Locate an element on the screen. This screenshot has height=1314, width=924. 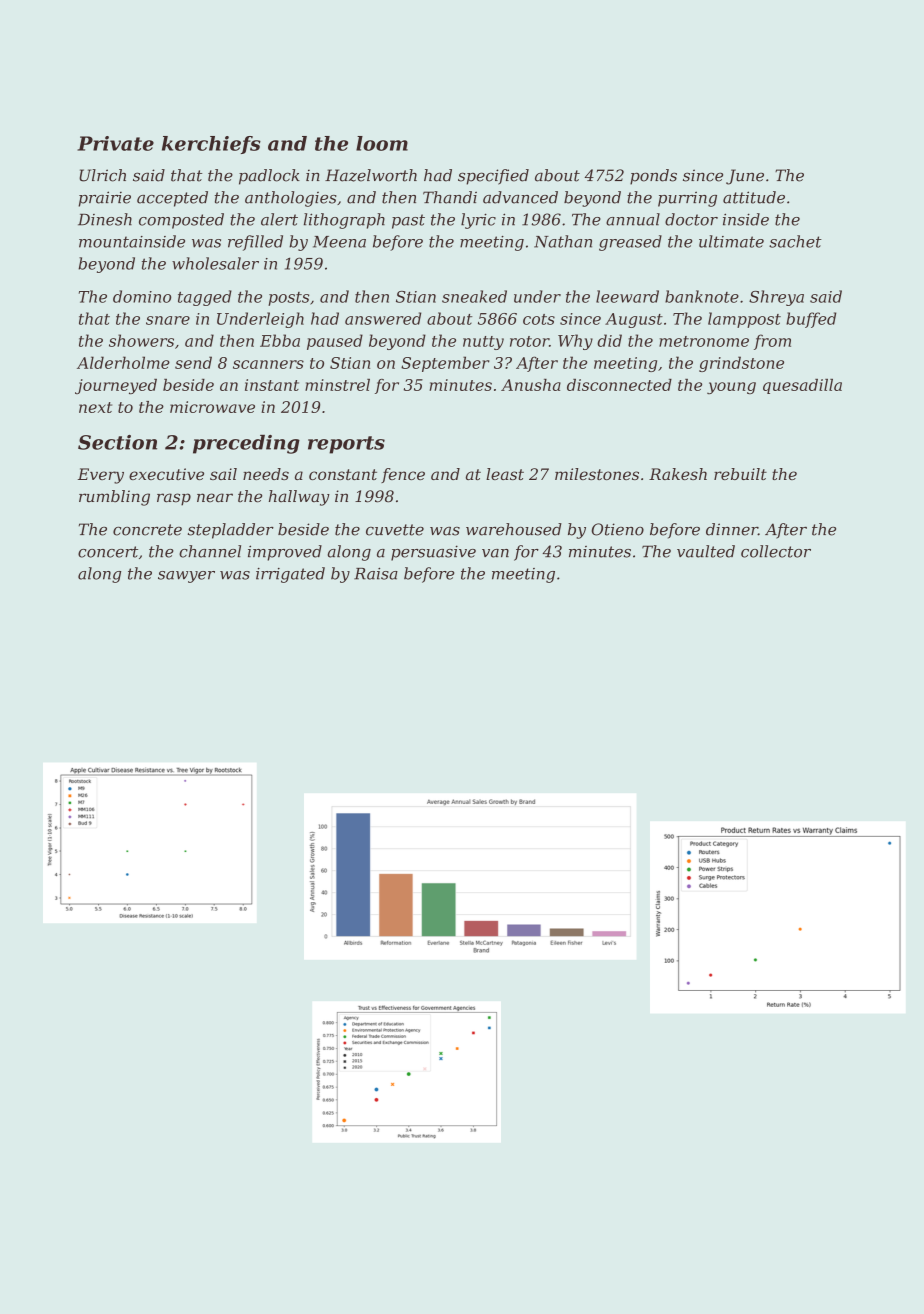
minstrel is located at coordinates (337, 385).
